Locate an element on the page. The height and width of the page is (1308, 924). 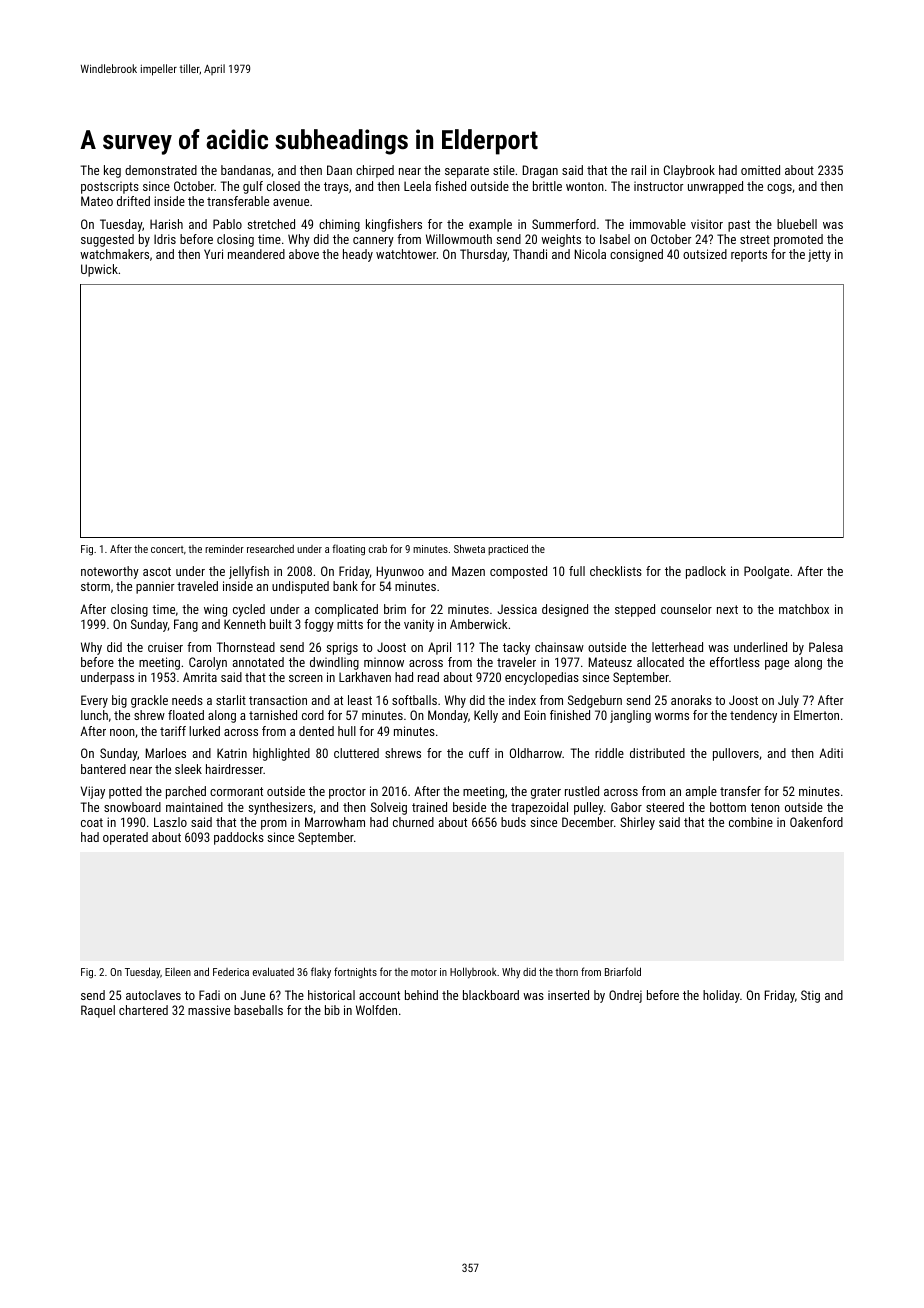
churned is located at coordinates (413, 822).
